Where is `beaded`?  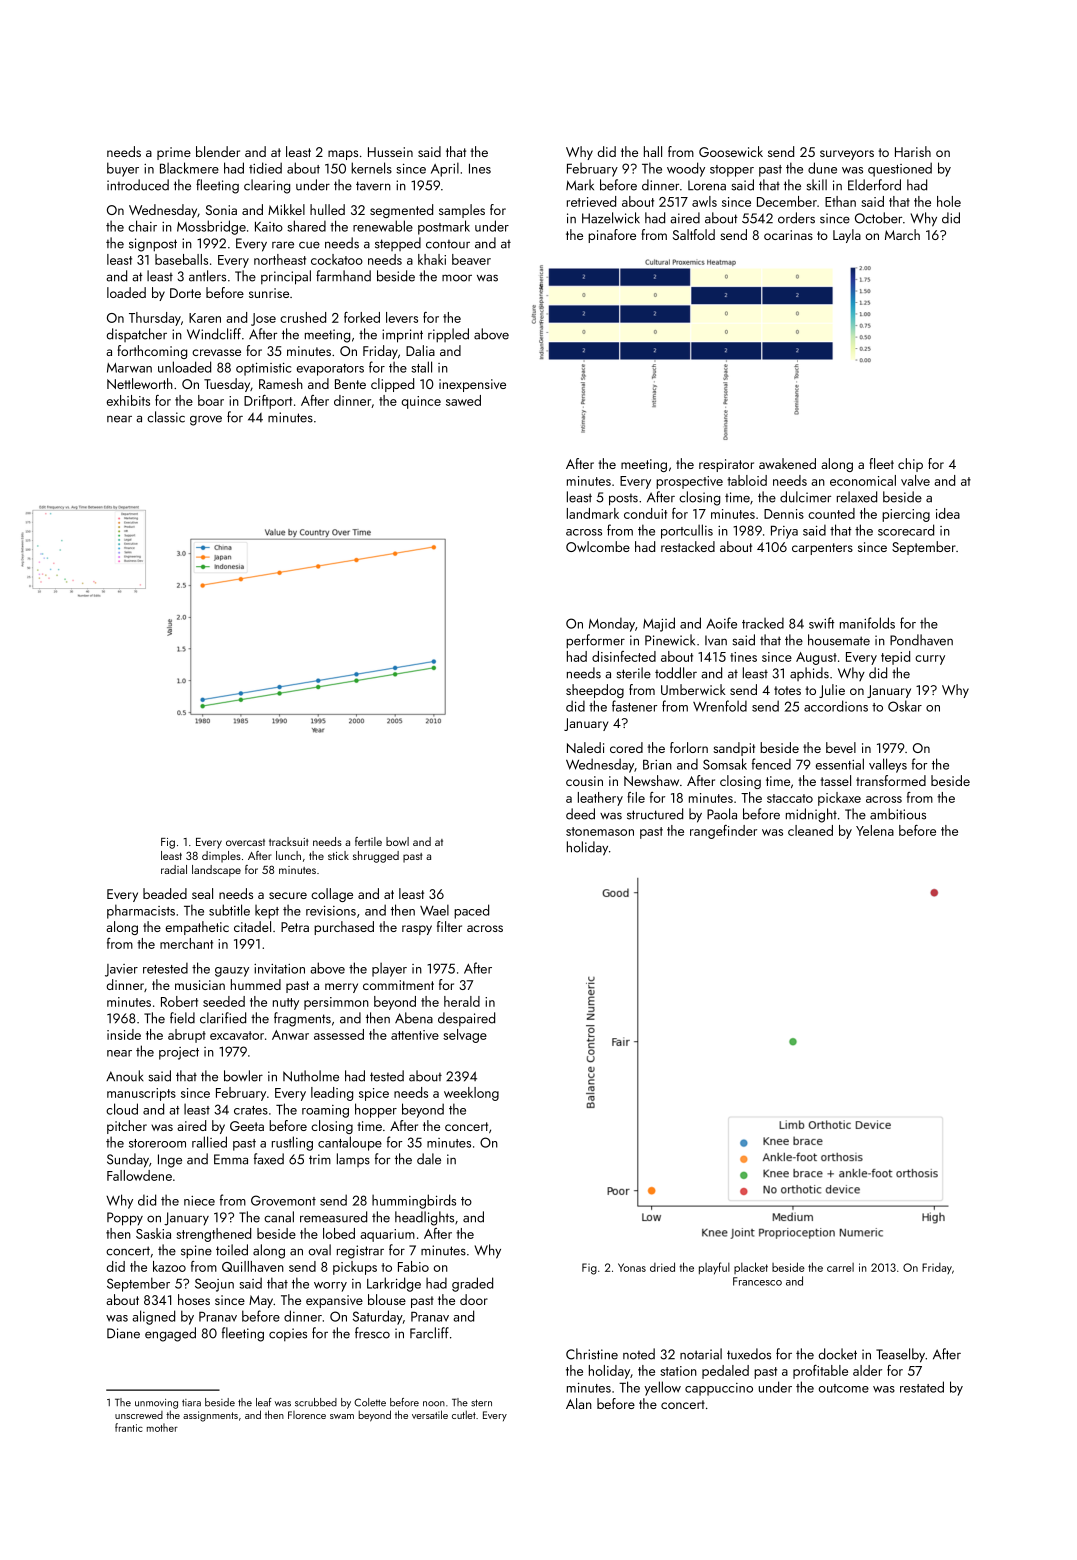
beaded is located at coordinates (165, 893).
